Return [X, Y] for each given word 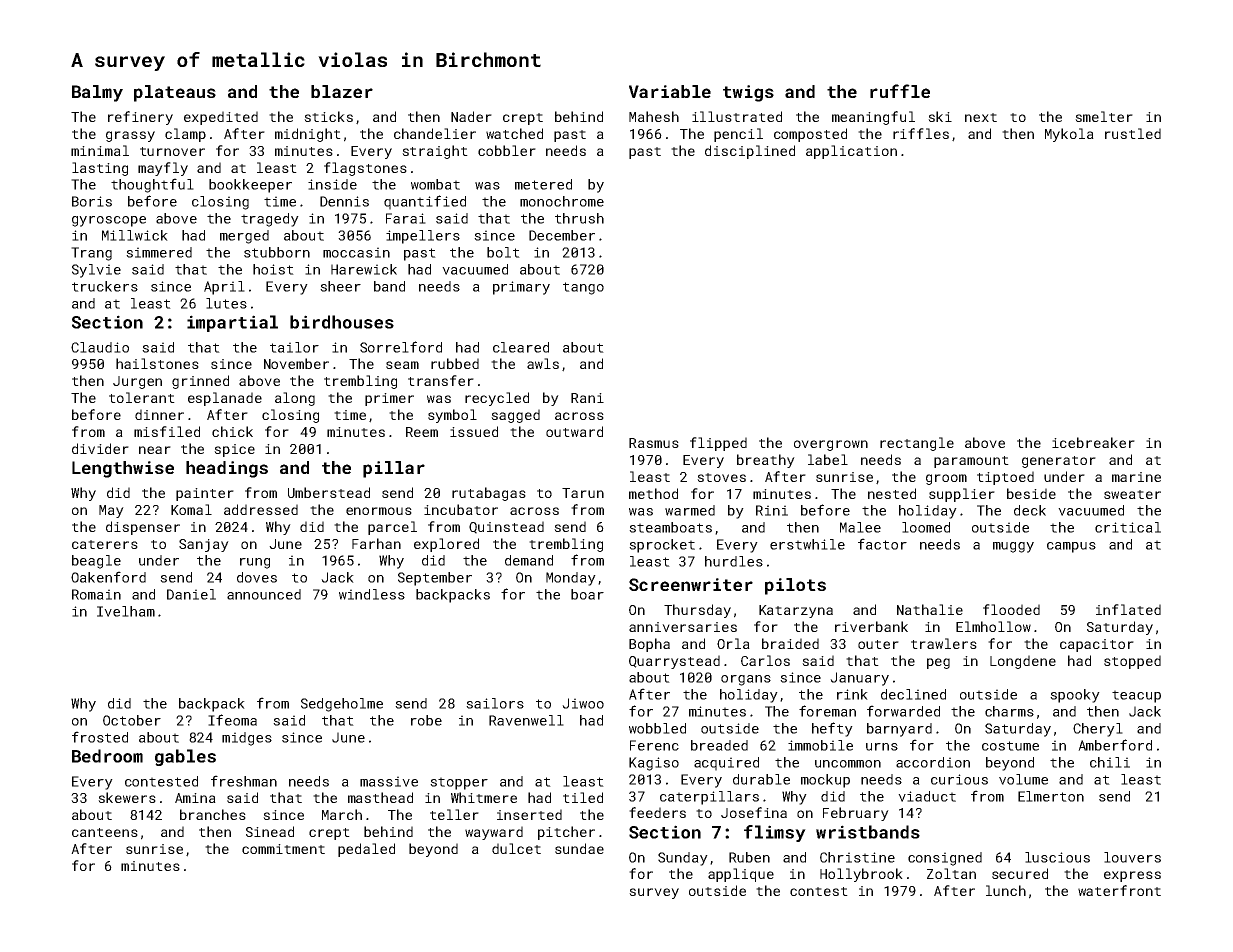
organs [746, 680]
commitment [283, 849]
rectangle [917, 444]
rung [255, 563]
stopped [1132, 662]
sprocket [662, 546]
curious [959, 779]
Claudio [100, 347]
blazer [342, 91]
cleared [521, 347]
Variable [670, 91]
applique [741, 875]
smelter [1104, 116]
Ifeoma [232, 720]
